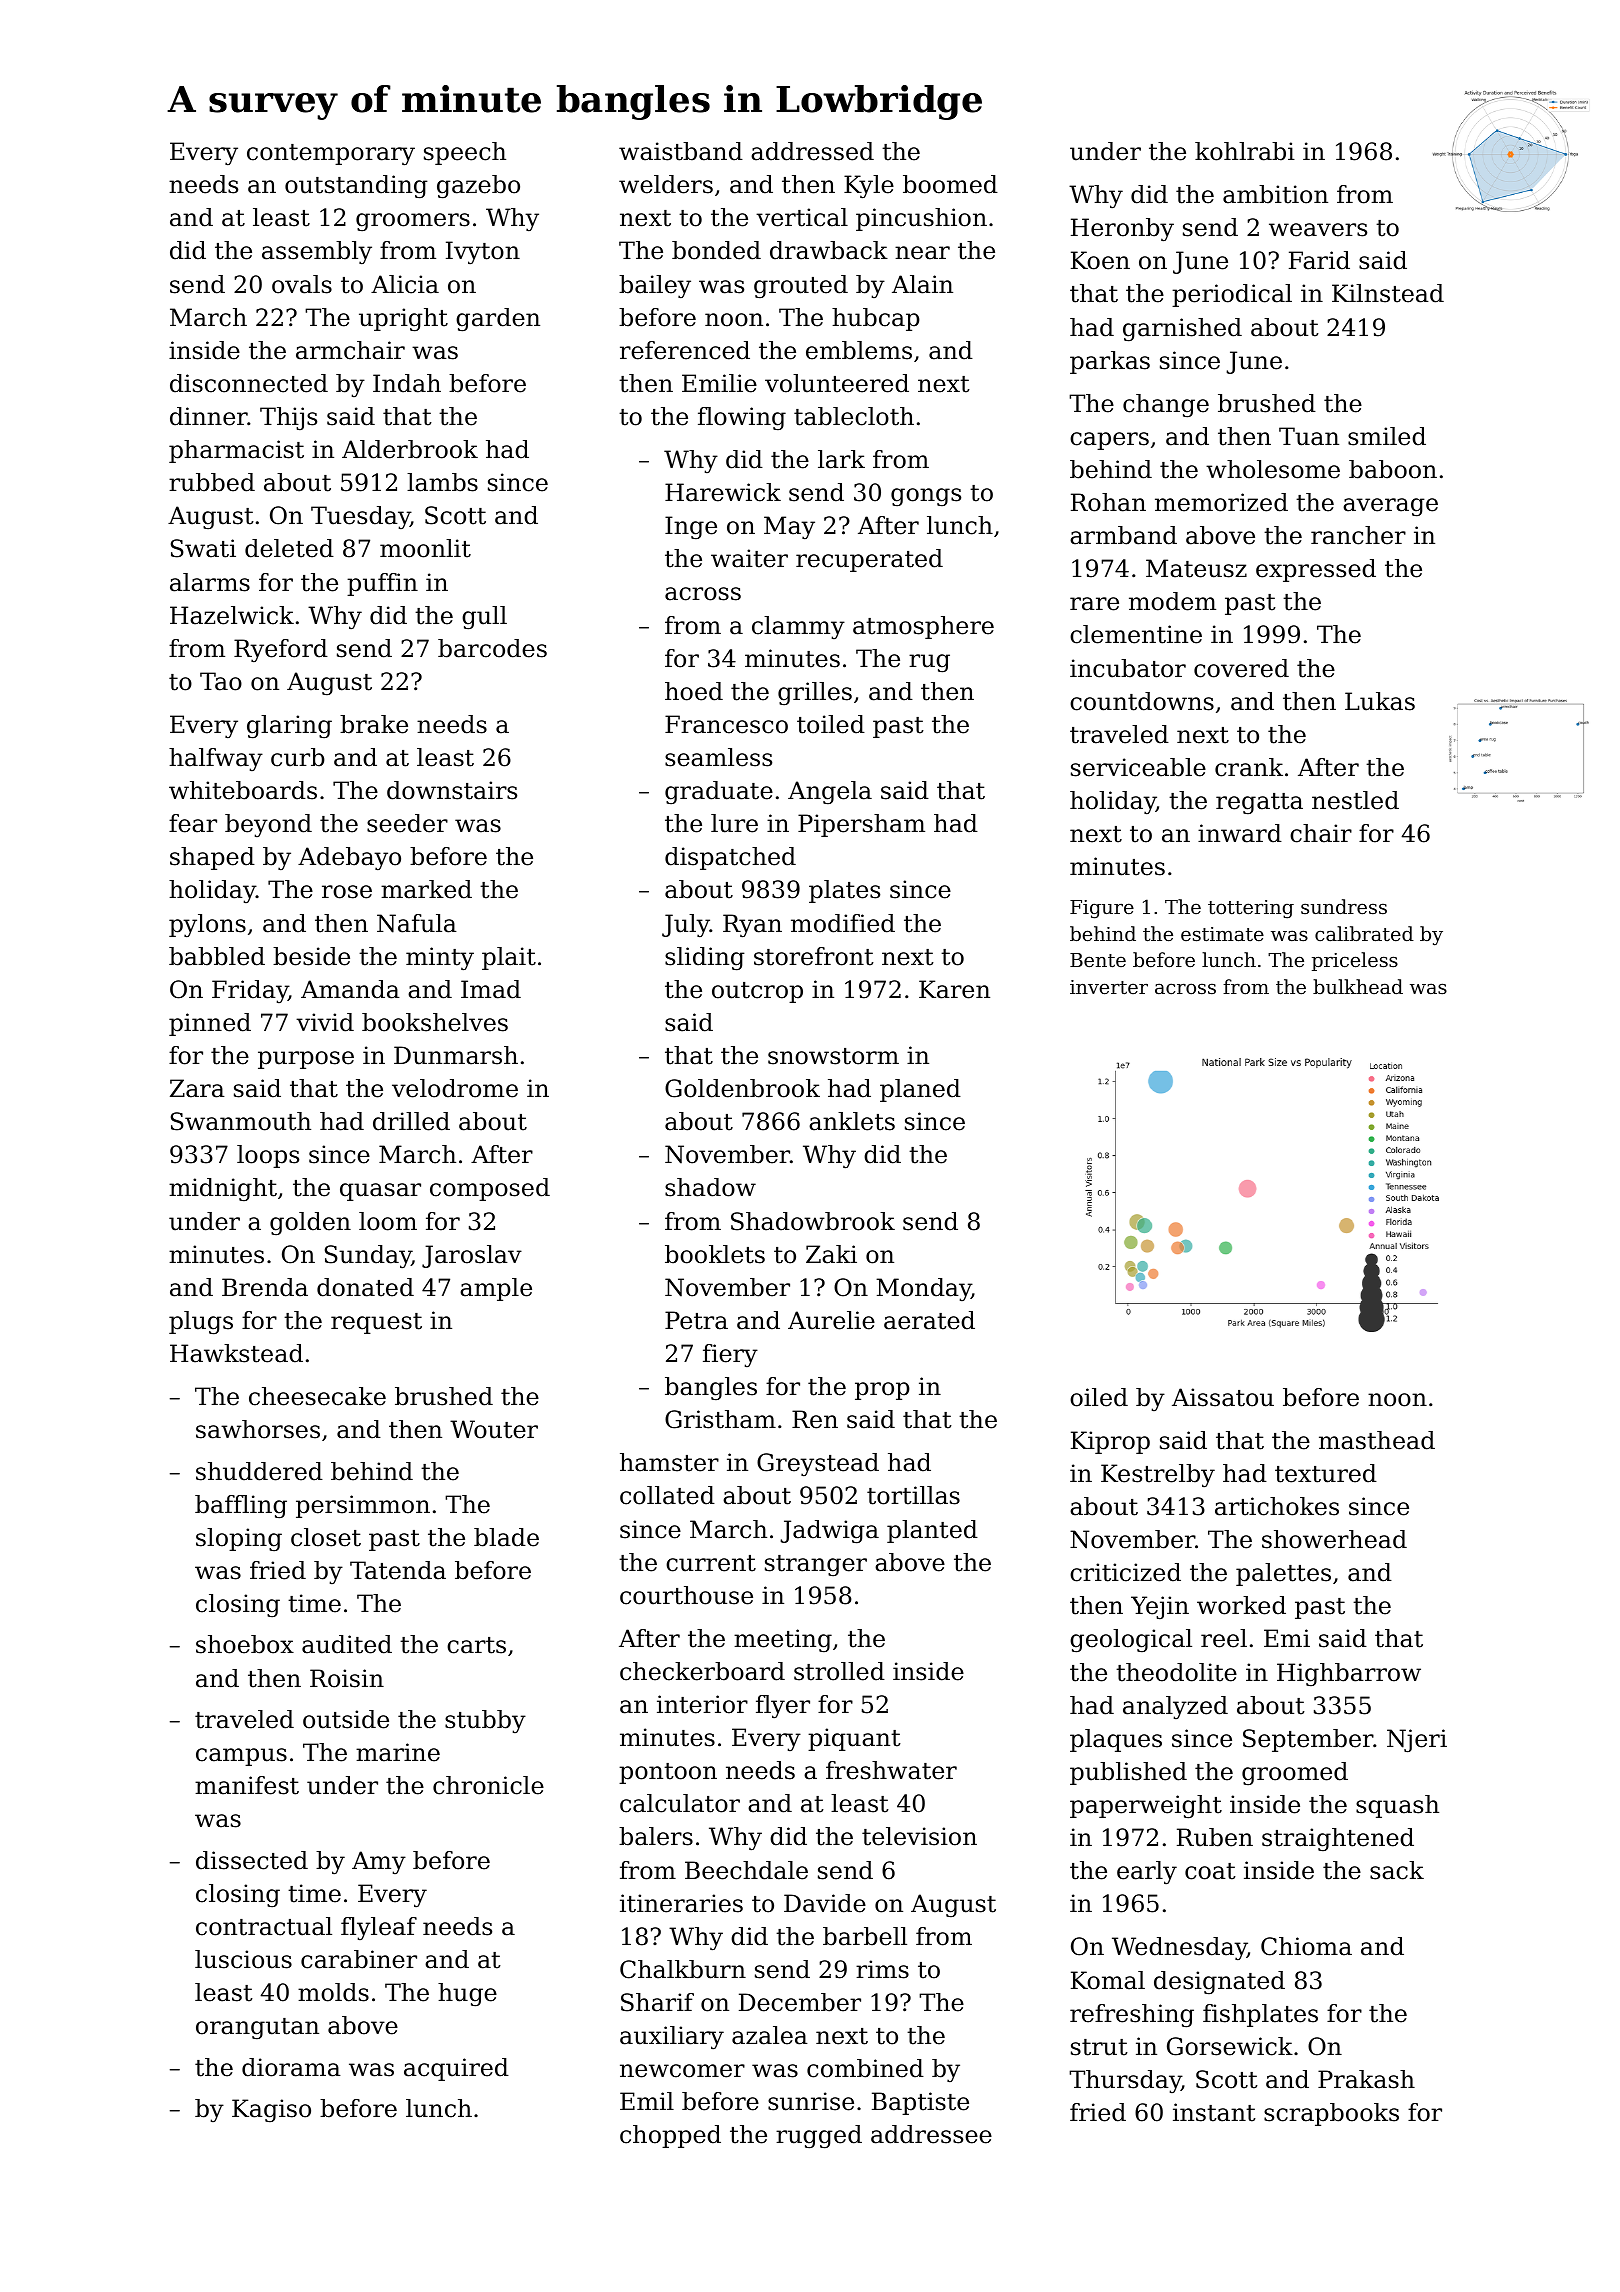 This page has height=2292, width=1620. What do you see at coordinates (950, 184) in the page?
I see `boomed` at bounding box center [950, 184].
